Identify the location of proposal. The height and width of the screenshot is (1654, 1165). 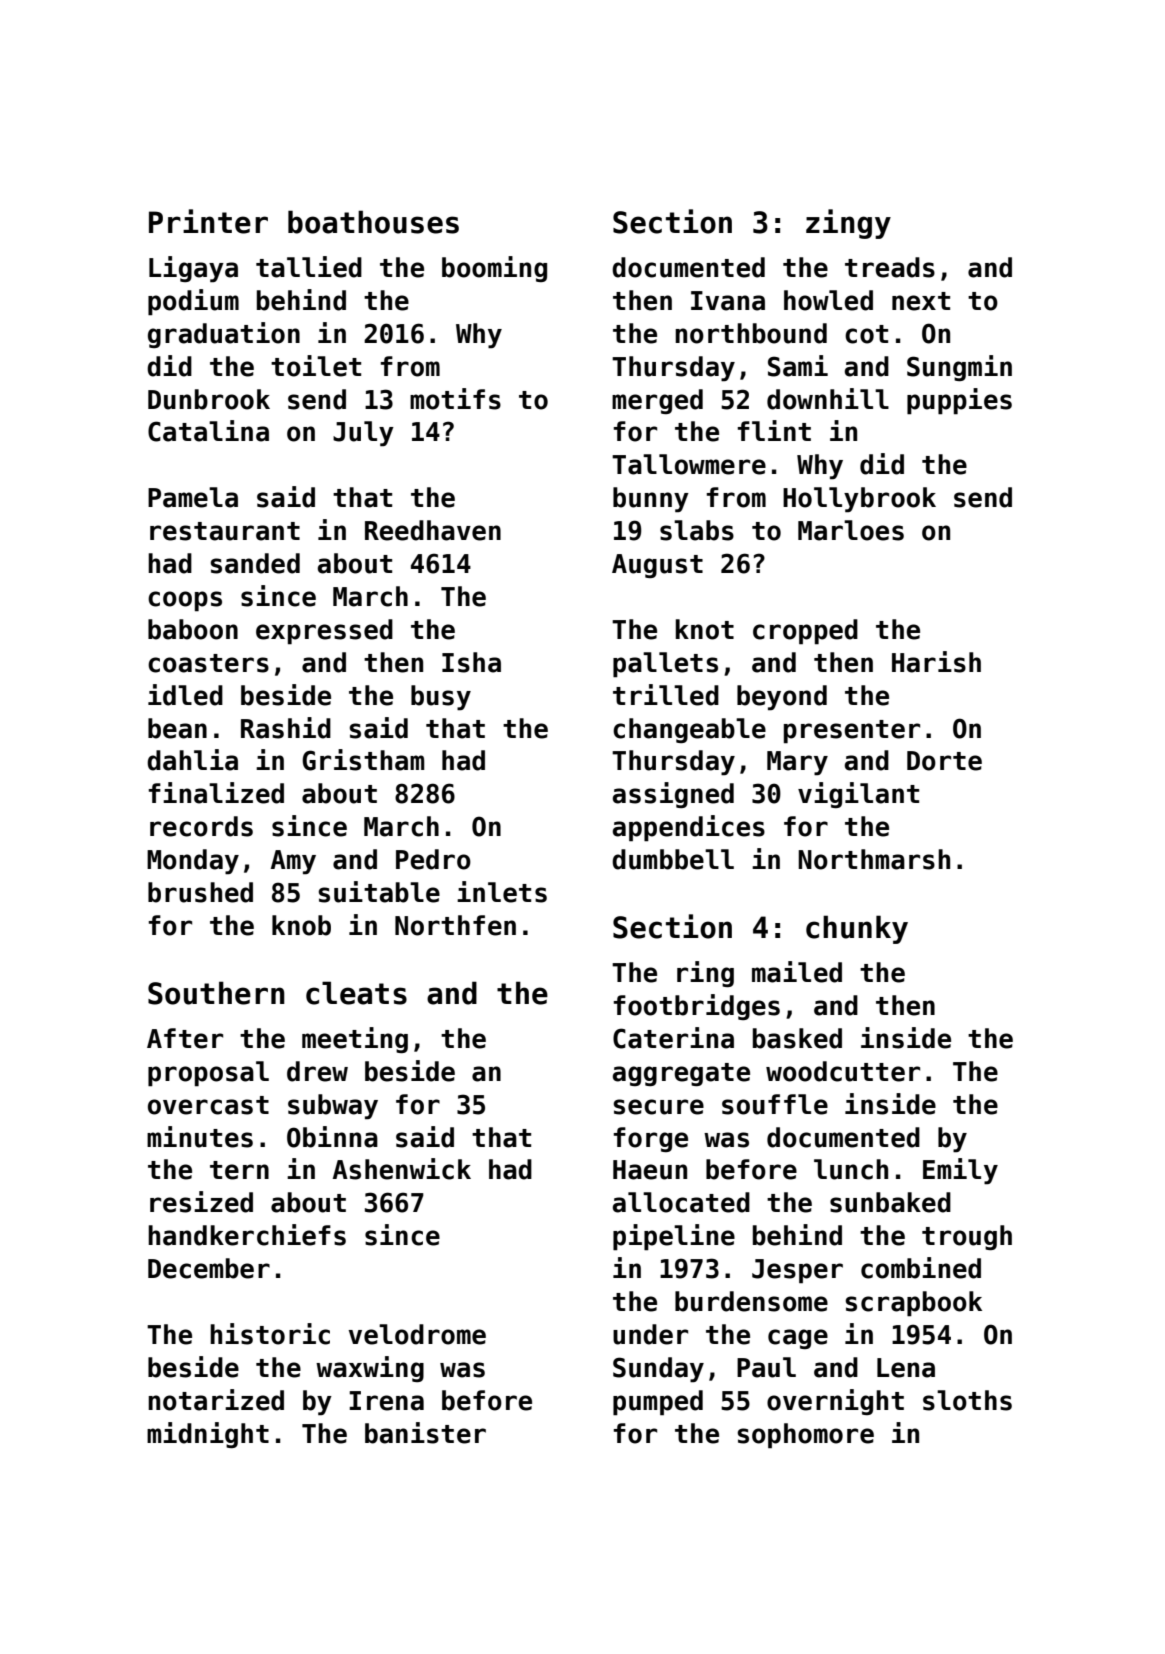
(208, 1074).
